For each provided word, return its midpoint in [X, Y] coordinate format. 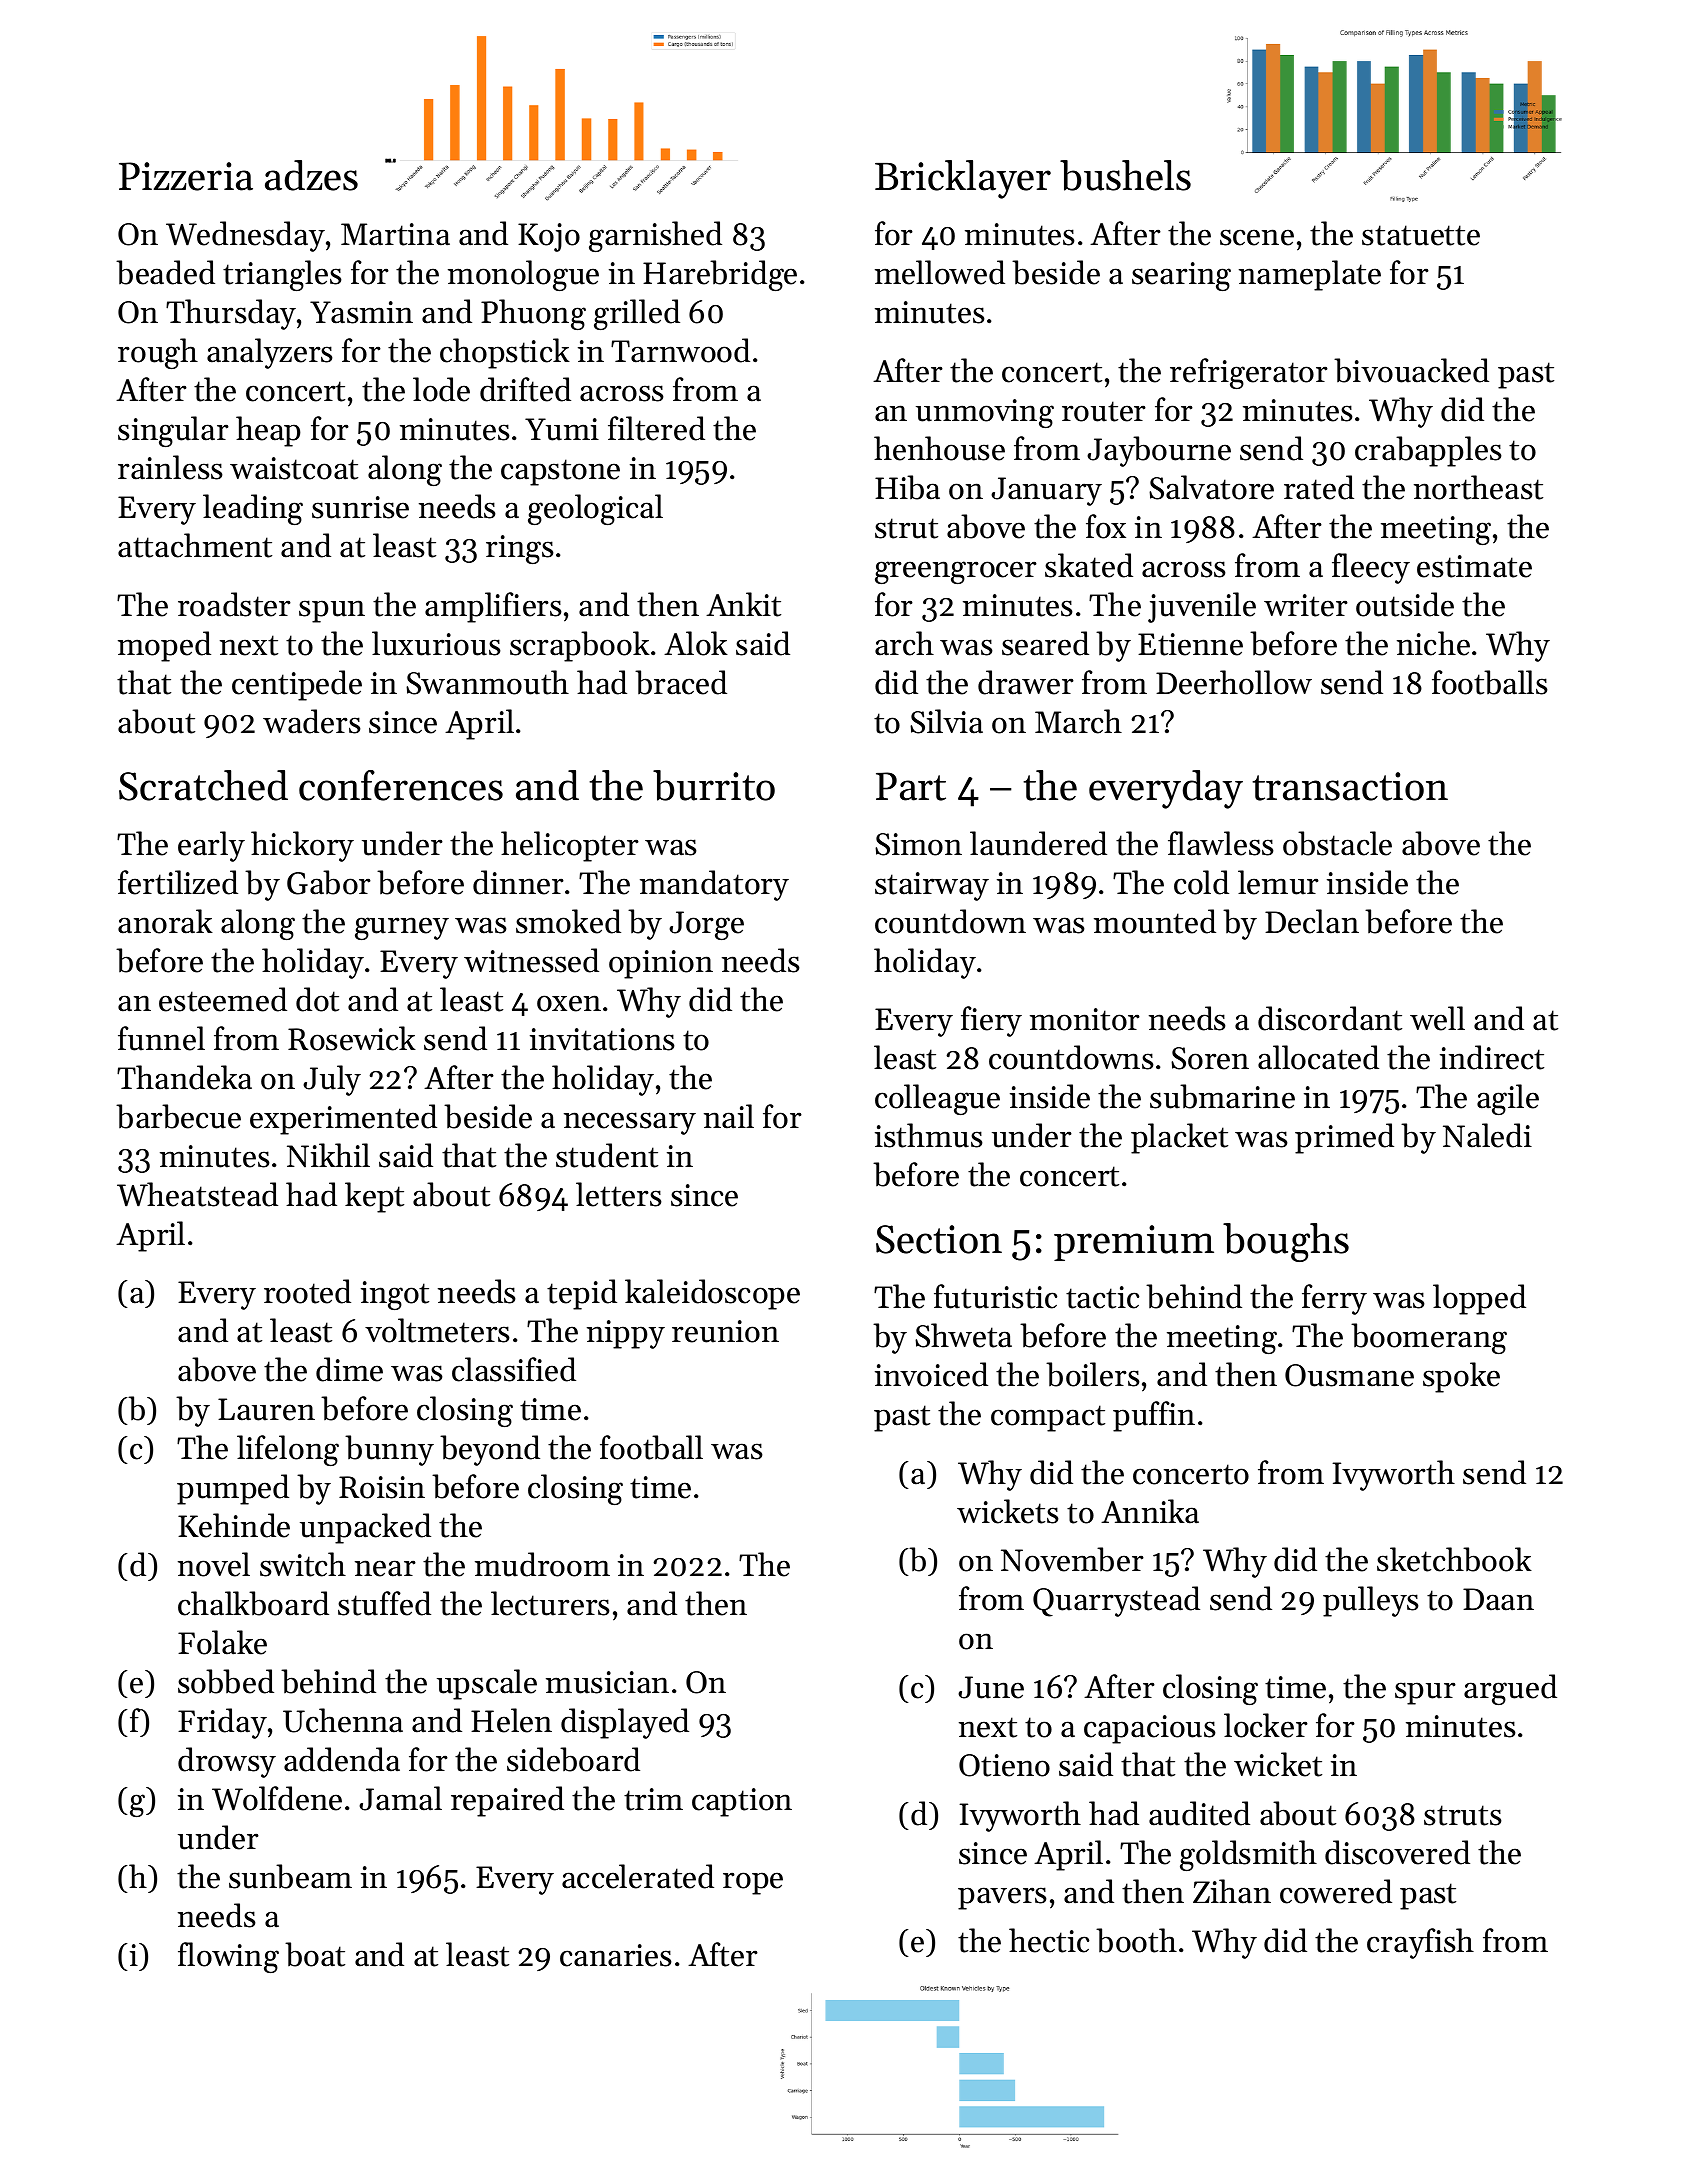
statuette [1421, 235]
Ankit [743, 604]
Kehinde [234, 1525]
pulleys [1371, 1601]
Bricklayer [963, 179]
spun [332, 611]
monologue [523, 275]
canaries [616, 1955]
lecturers [550, 1603]
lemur [1278, 882]
